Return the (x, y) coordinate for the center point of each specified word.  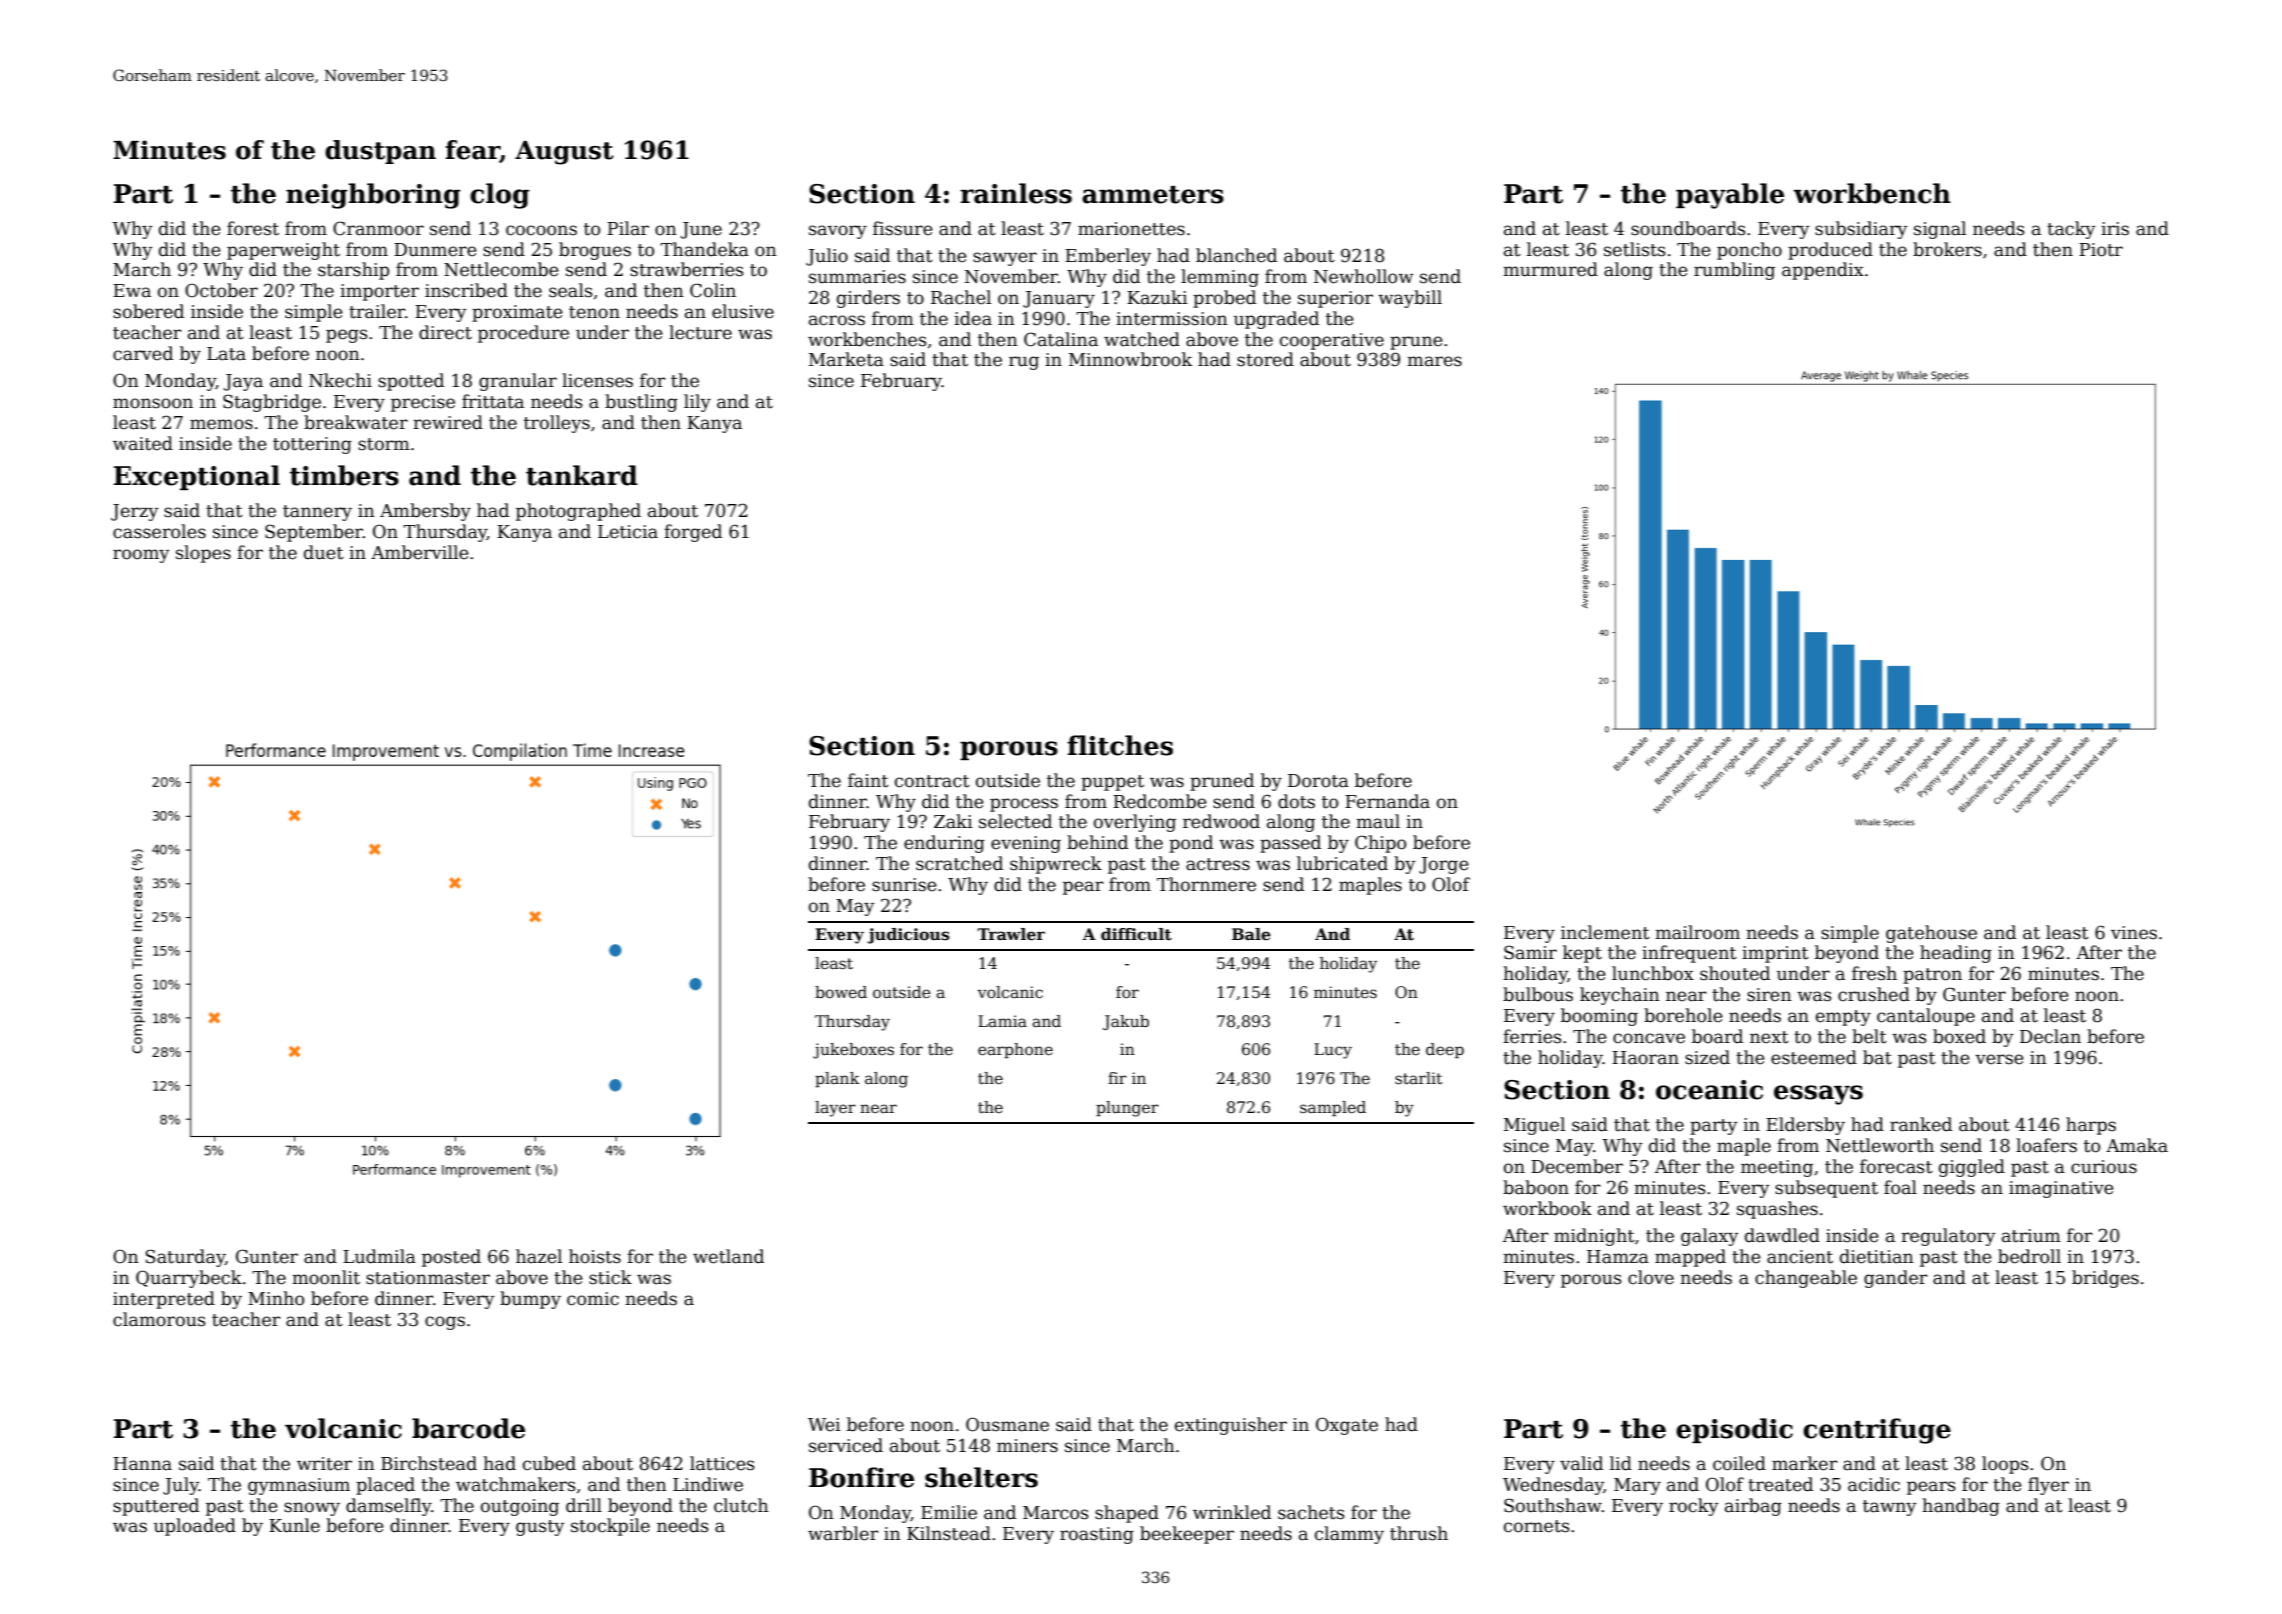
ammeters (1153, 195)
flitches (1120, 745)
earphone (1015, 1050)
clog (500, 196)
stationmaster (428, 1278)
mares (1434, 361)
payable (1730, 196)
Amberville (420, 552)
